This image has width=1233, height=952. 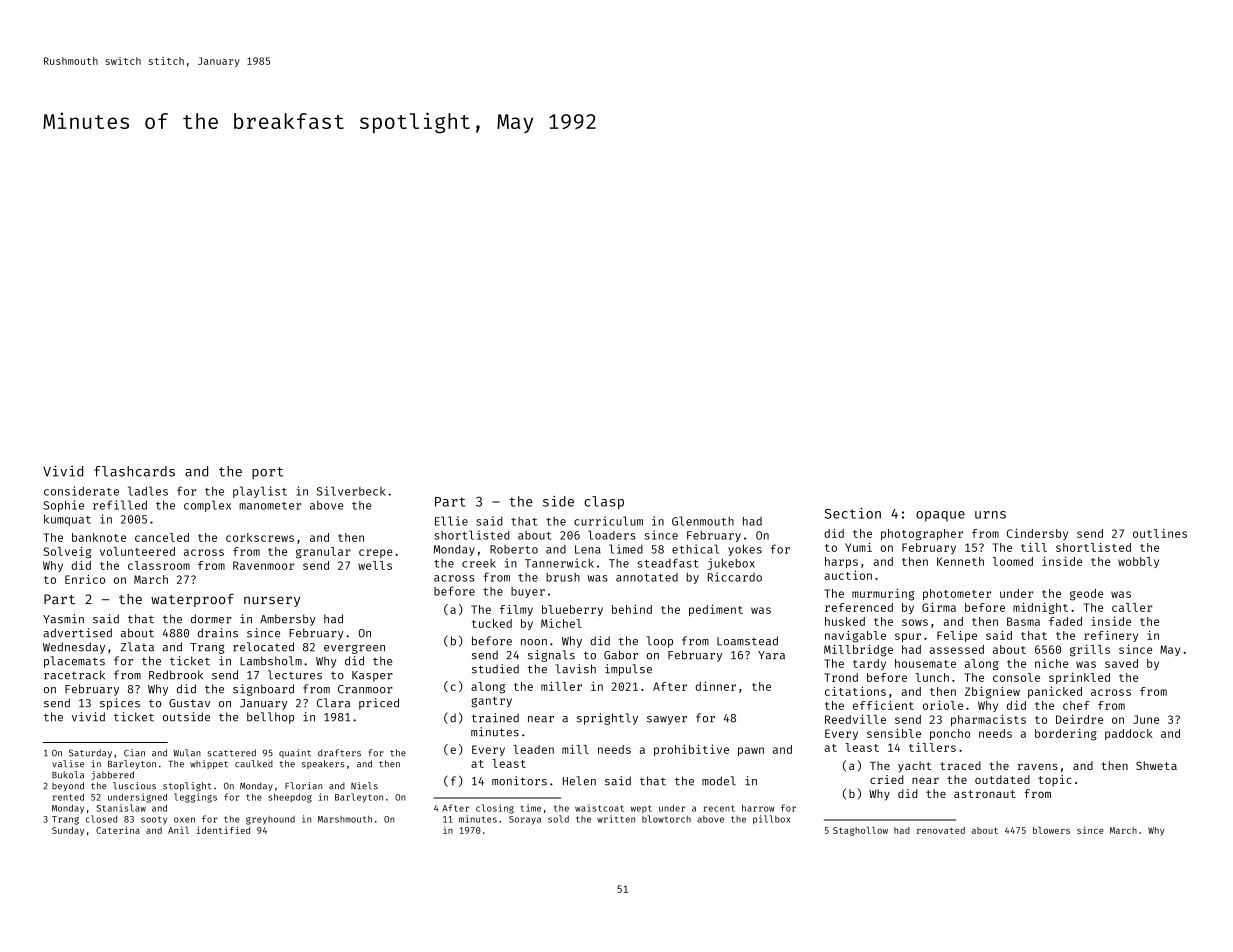 What do you see at coordinates (68, 786) in the image?
I see `beyond` at bounding box center [68, 786].
